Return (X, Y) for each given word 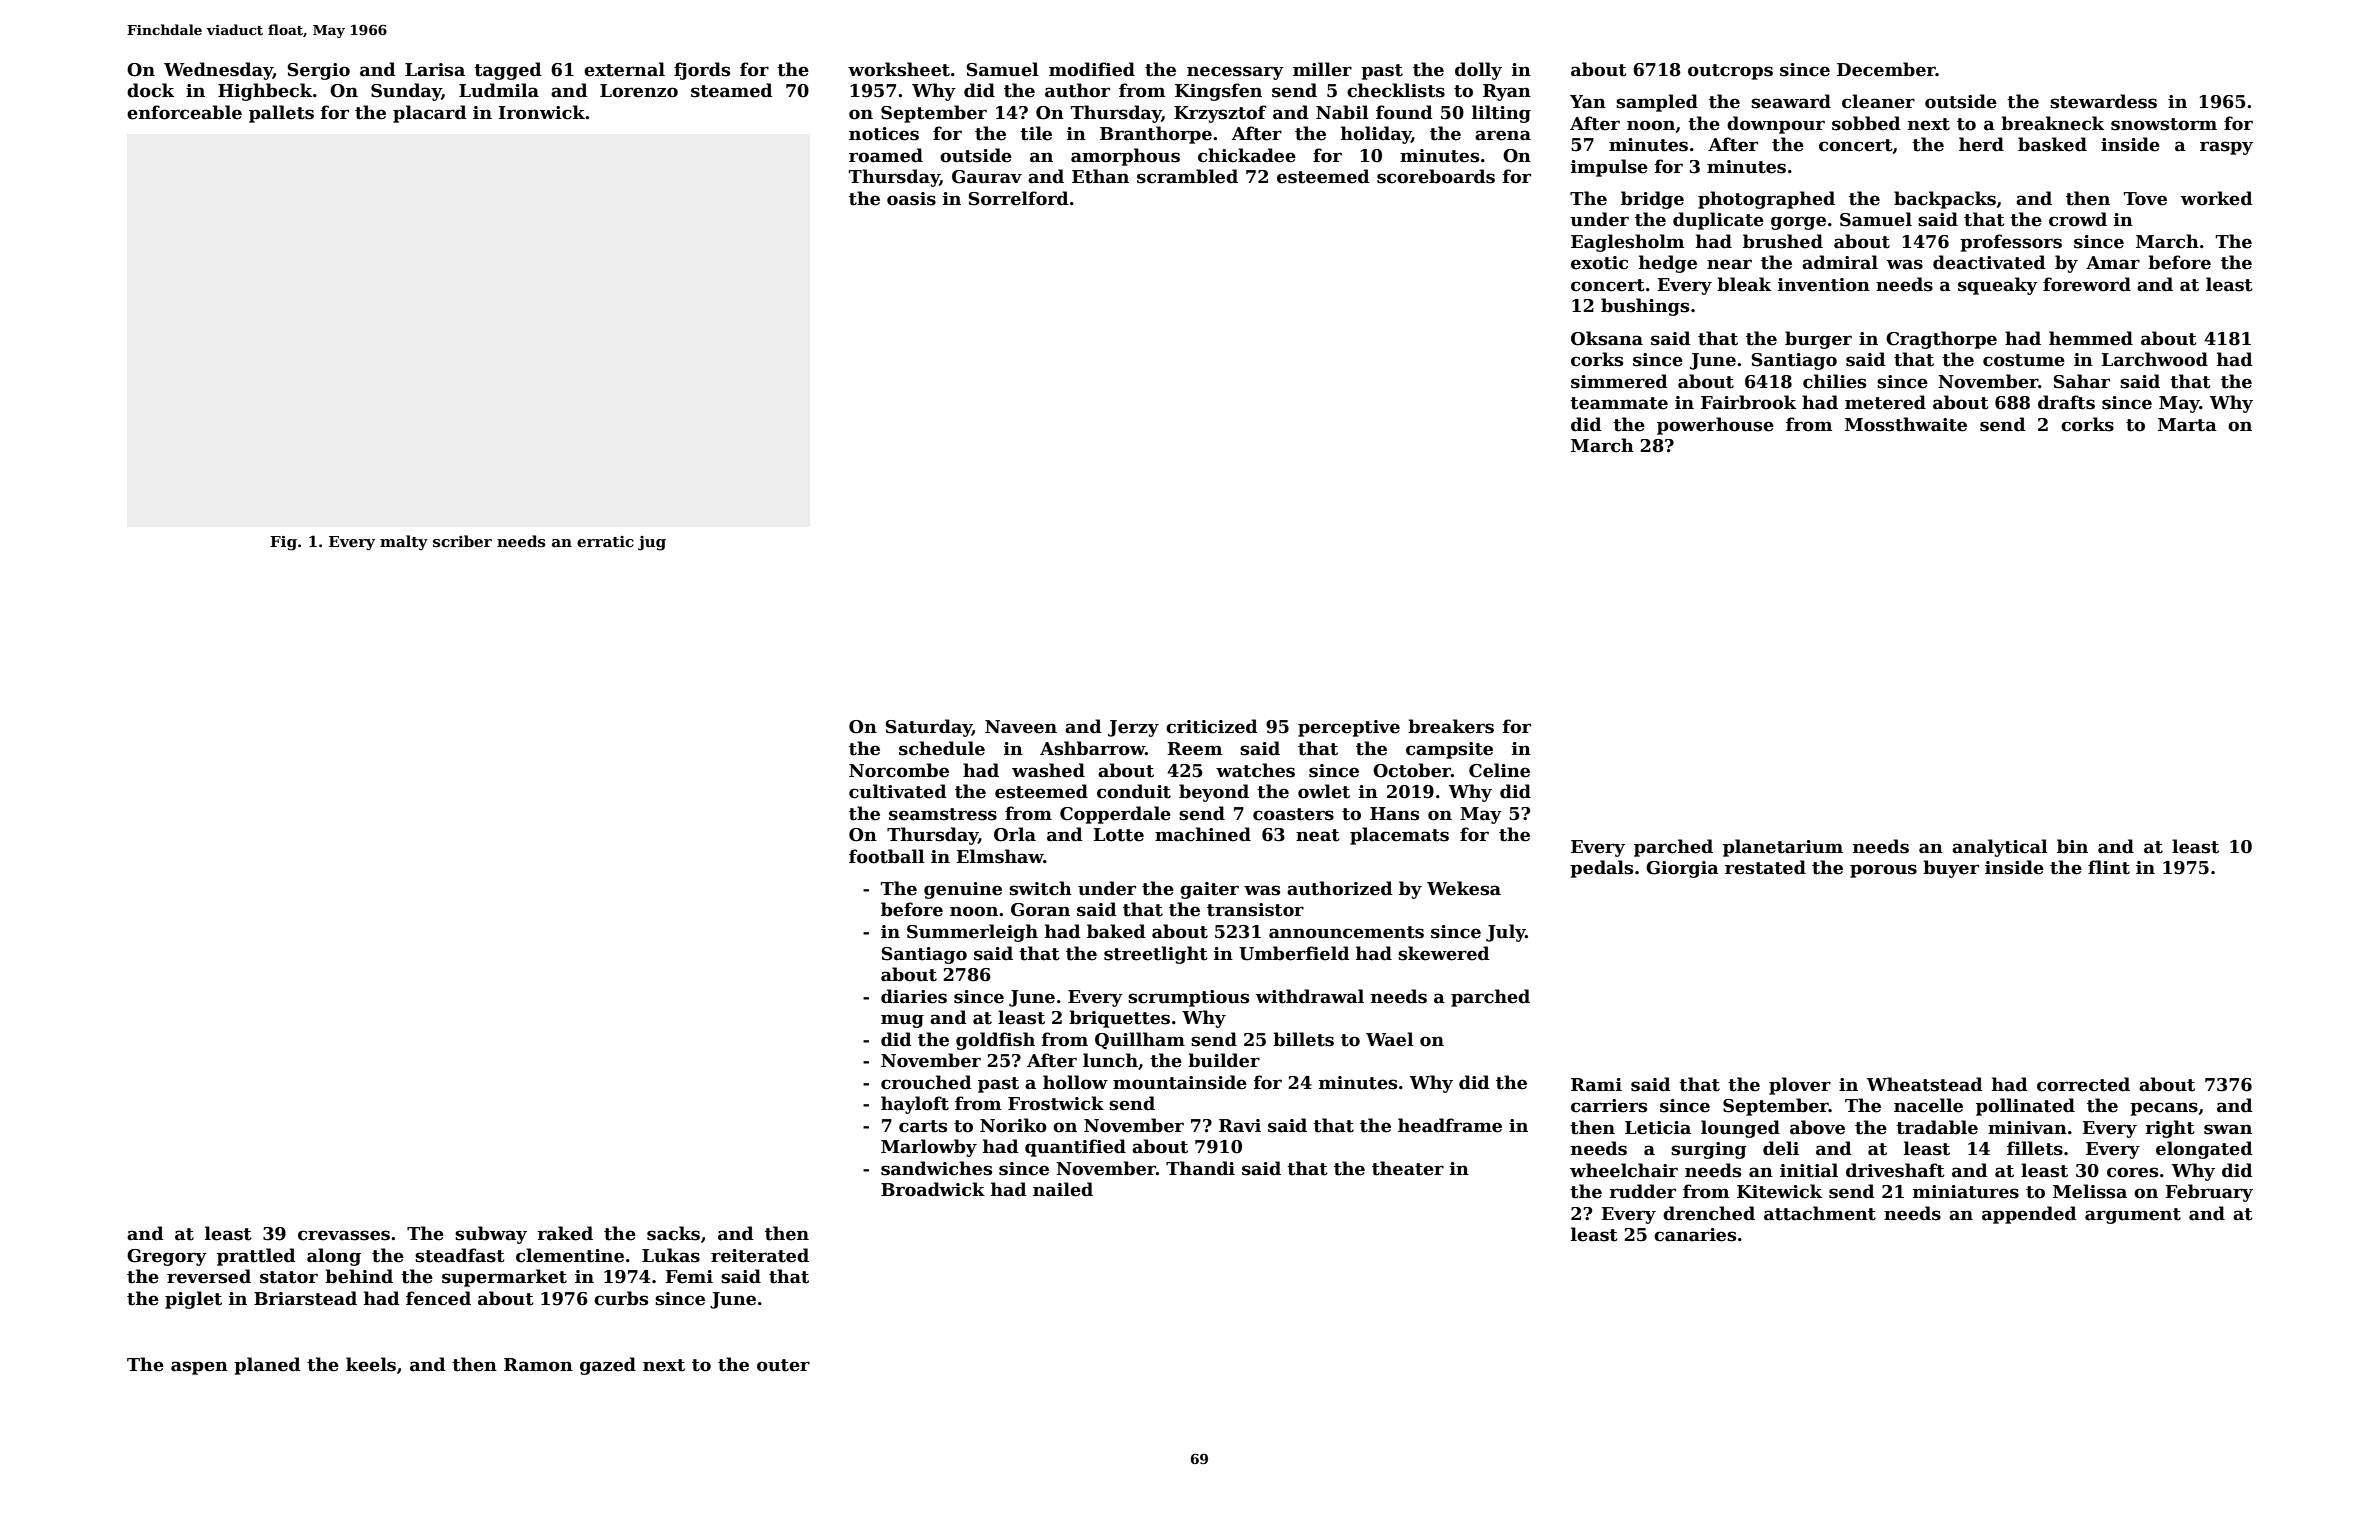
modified (1092, 69)
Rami (1596, 1085)
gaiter (1209, 890)
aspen (199, 1368)
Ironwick (541, 112)
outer (783, 1365)
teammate (1619, 403)
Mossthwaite (1906, 424)
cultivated (898, 791)
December (1886, 69)
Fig (283, 543)
